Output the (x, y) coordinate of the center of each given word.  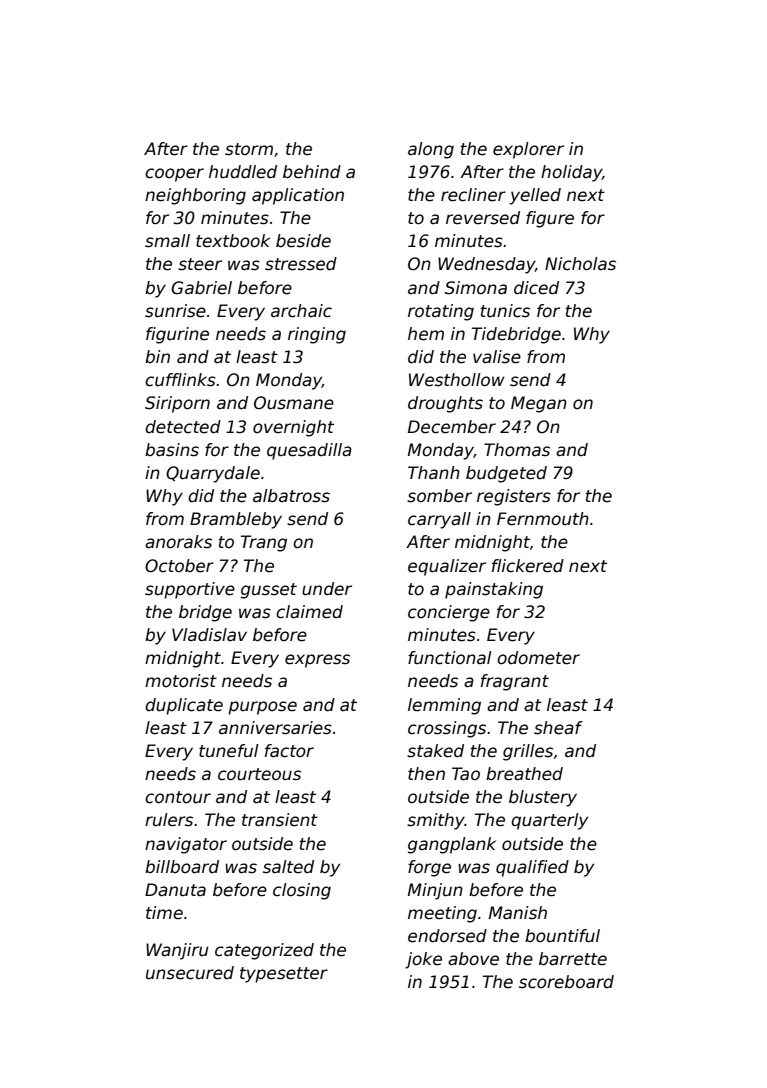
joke (423, 960)
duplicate (184, 706)
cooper (174, 175)
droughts (445, 404)
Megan (539, 404)
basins (172, 450)
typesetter (284, 975)
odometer (538, 658)
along (431, 150)
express (317, 661)
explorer (528, 150)
